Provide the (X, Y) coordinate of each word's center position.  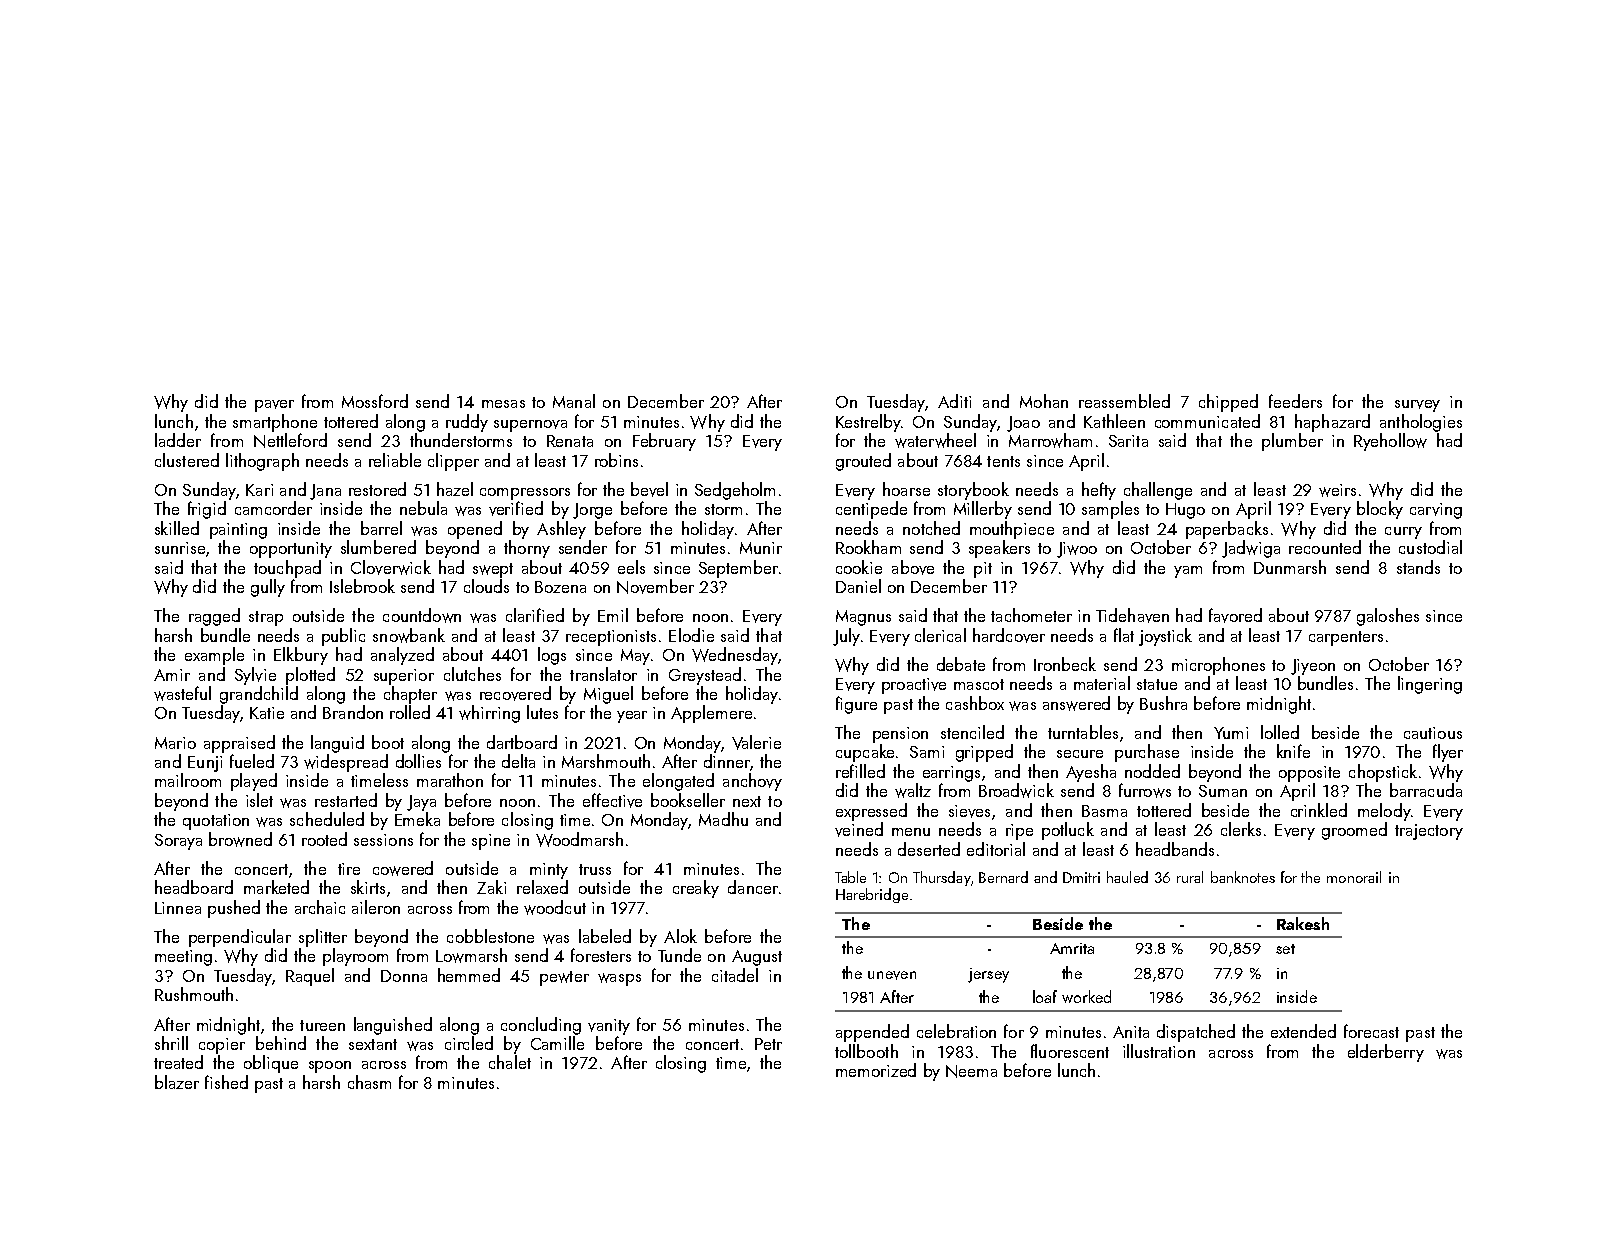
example (214, 656)
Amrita (1072, 948)
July (846, 637)
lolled (1280, 732)
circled (469, 1043)
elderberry (1386, 1053)
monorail (1354, 877)
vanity (609, 1027)
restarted (346, 800)
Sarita (1128, 441)
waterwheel (935, 440)
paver (274, 406)
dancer (753, 887)
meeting (183, 958)
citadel (735, 975)
